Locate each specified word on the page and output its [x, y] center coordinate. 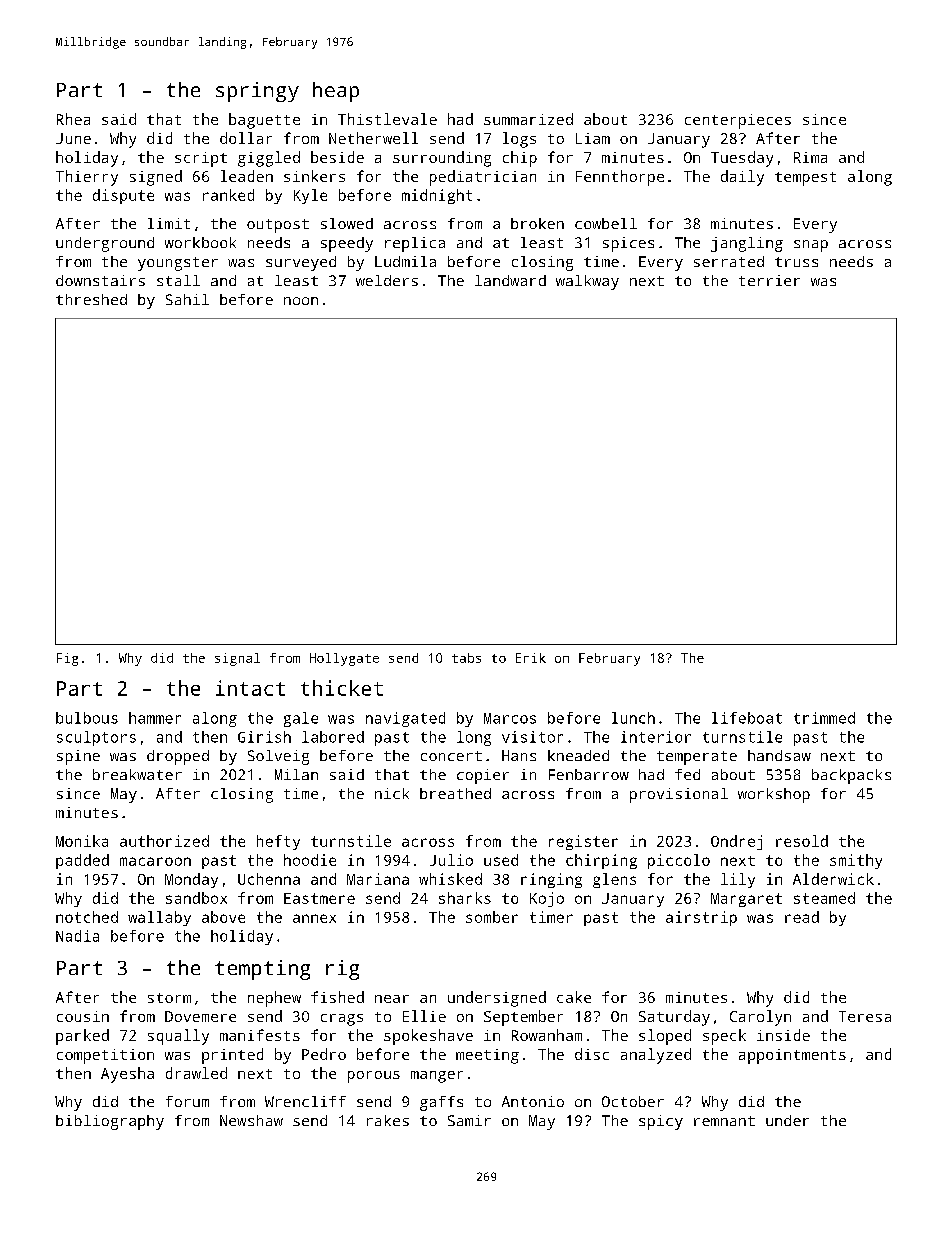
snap [811, 246]
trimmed [824, 718]
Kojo [547, 899]
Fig [67, 659]
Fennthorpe [620, 178]
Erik [531, 658]
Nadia [77, 936]
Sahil [187, 299]
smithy [856, 861]
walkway [587, 282]
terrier [769, 280]
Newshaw [251, 1120]
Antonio [533, 1101]
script [201, 159]
